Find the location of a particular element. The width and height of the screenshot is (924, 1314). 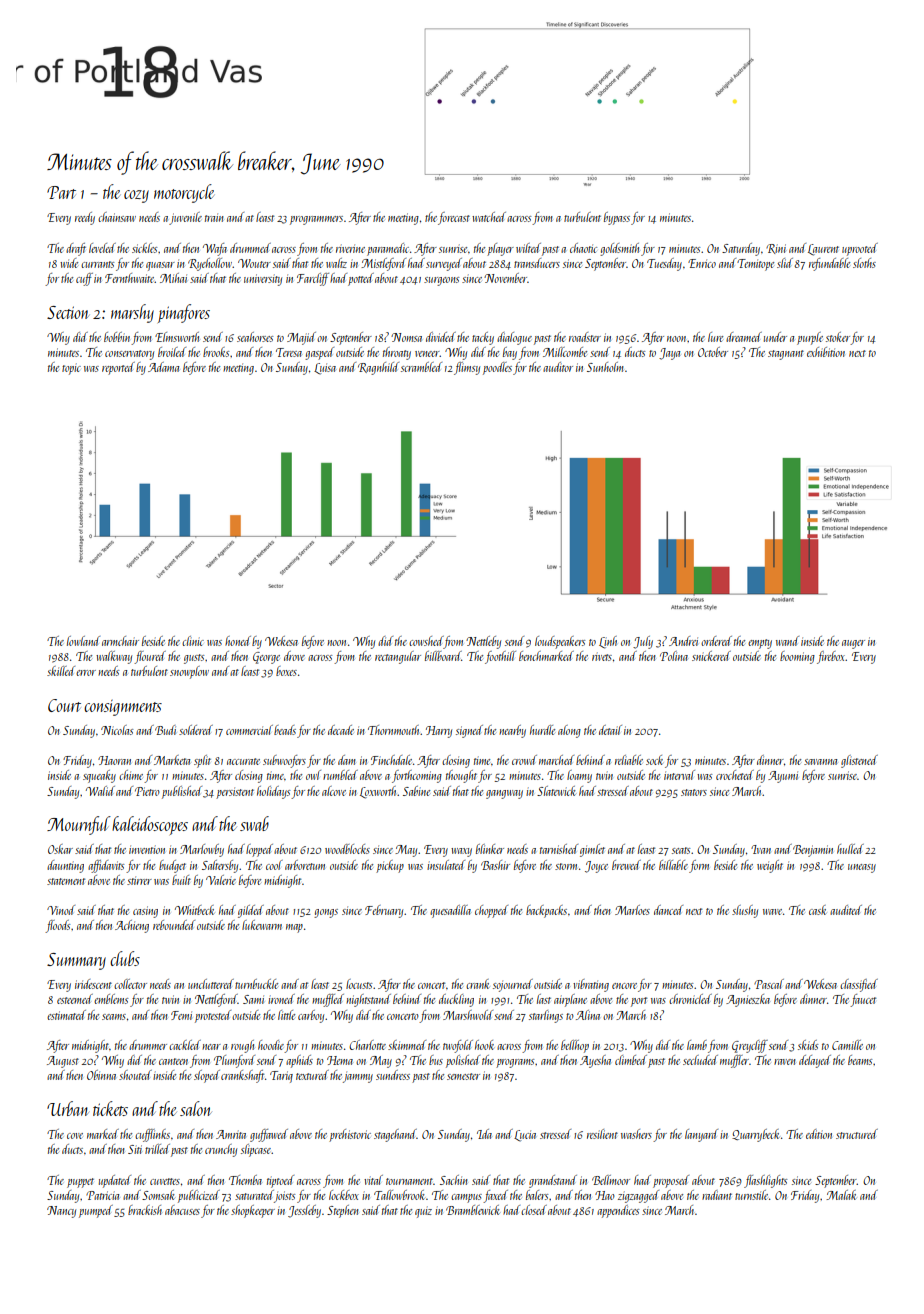

programs is located at coordinates (515, 1063).
